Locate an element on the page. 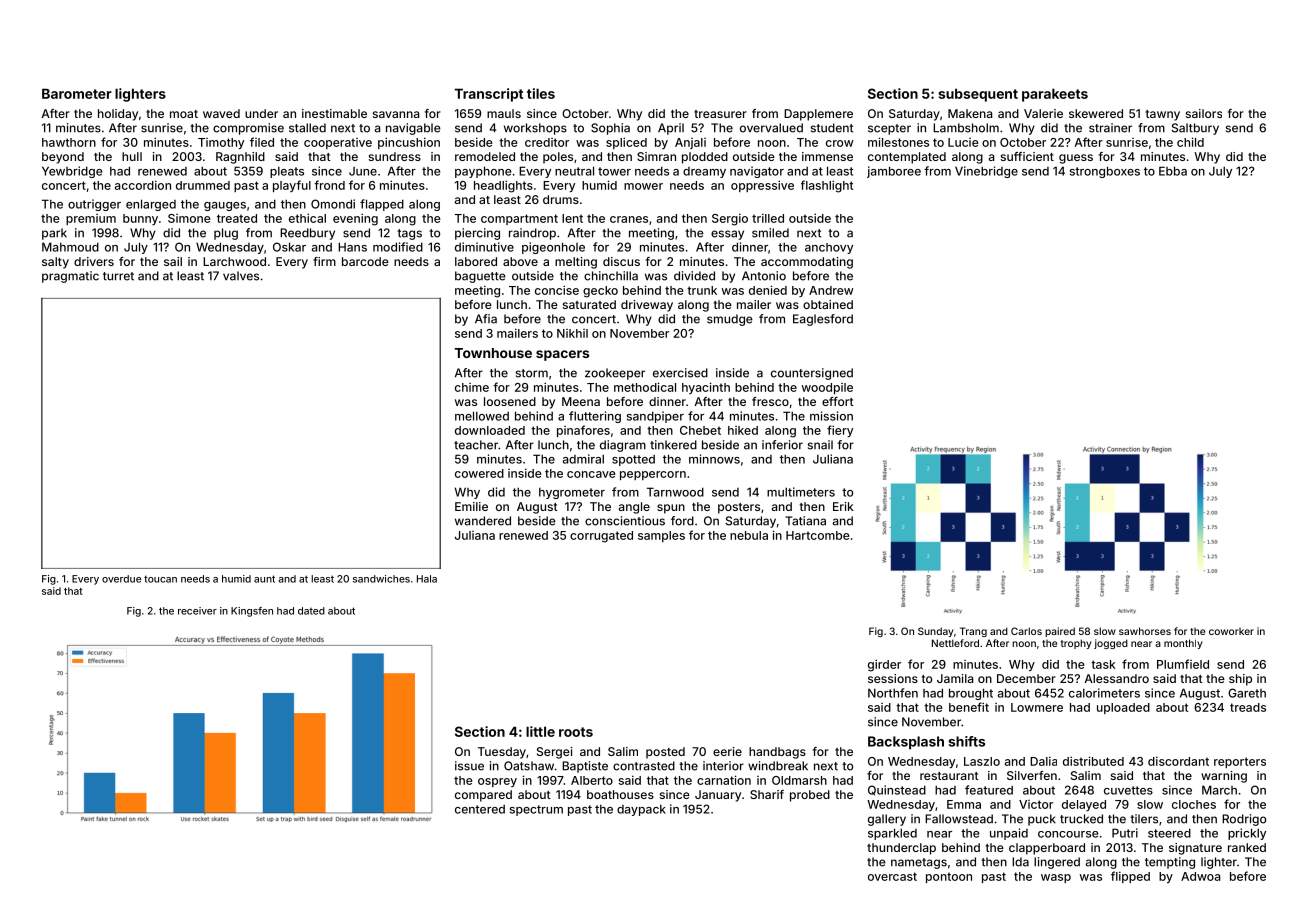 The image size is (1308, 924). Antonio is located at coordinates (764, 276).
